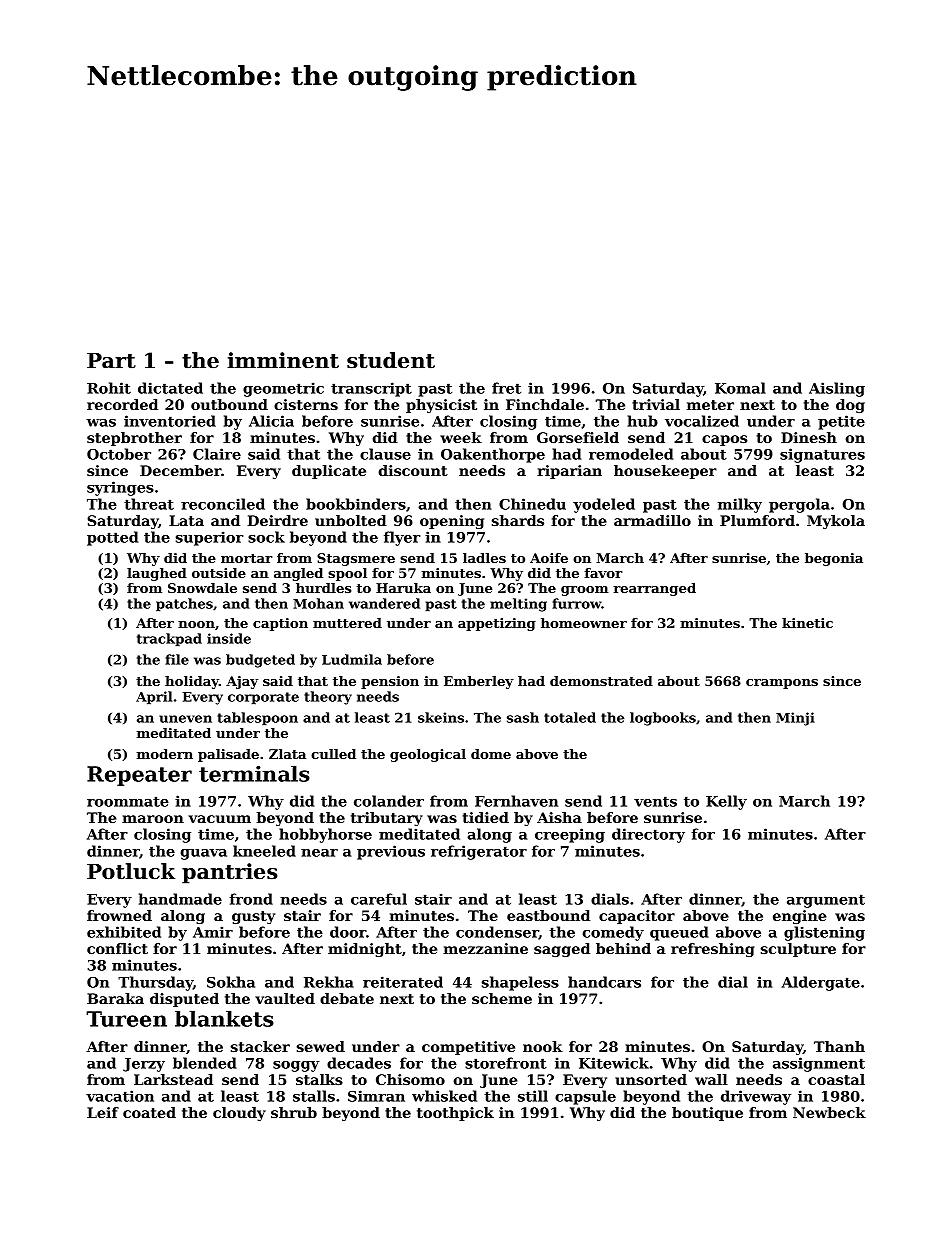 The width and height of the screenshot is (952, 1233). What do you see at coordinates (518, 520) in the screenshot?
I see `shards` at bounding box center [518, 520].
